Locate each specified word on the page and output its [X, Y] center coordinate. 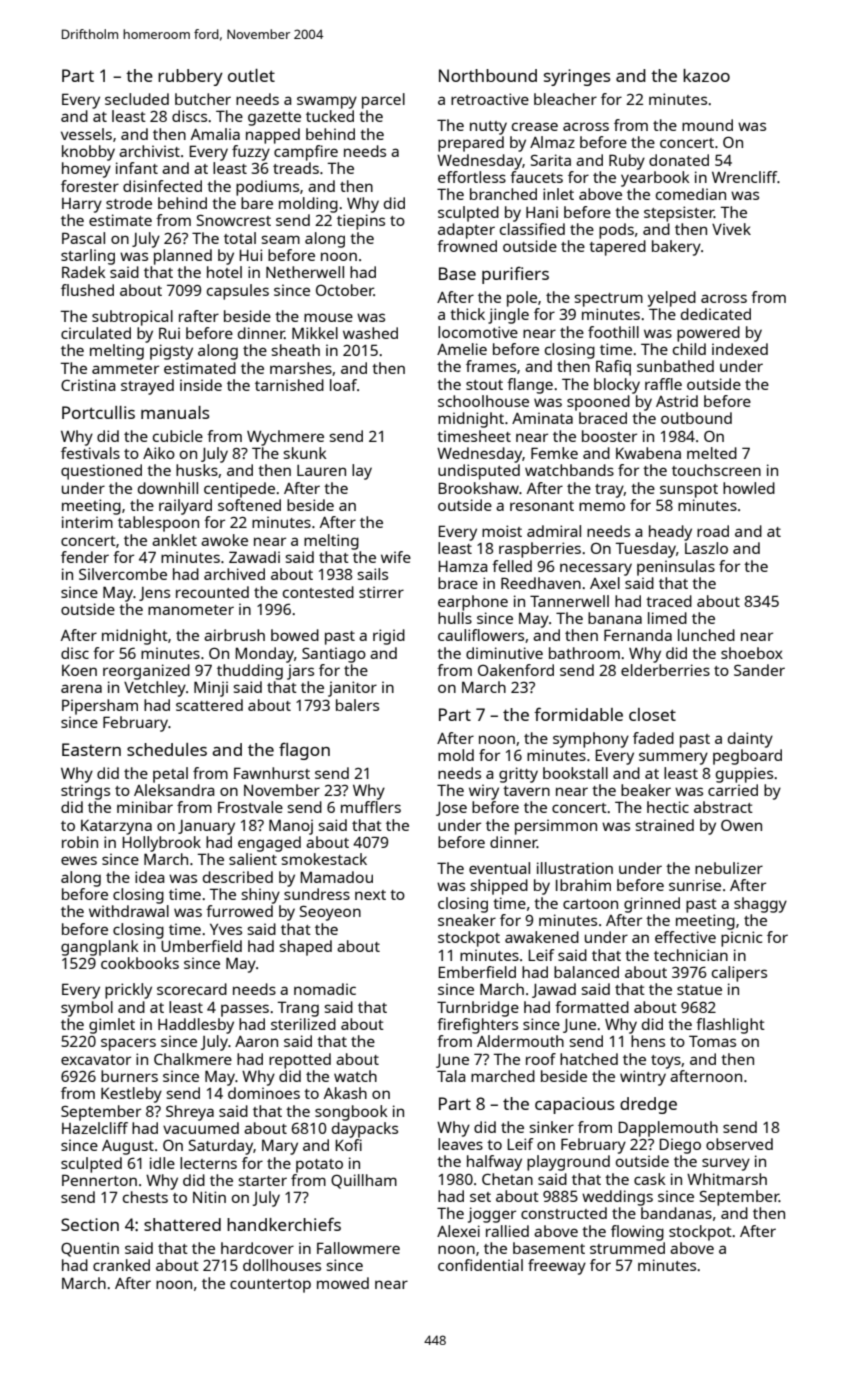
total [240, 238]
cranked [121, 1265]
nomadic [325, 989]
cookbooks [140, 963]
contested [318, 592]
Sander [759, 670]
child [689, 349]
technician [691, 955]
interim [87, 522]
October [345, 290]
